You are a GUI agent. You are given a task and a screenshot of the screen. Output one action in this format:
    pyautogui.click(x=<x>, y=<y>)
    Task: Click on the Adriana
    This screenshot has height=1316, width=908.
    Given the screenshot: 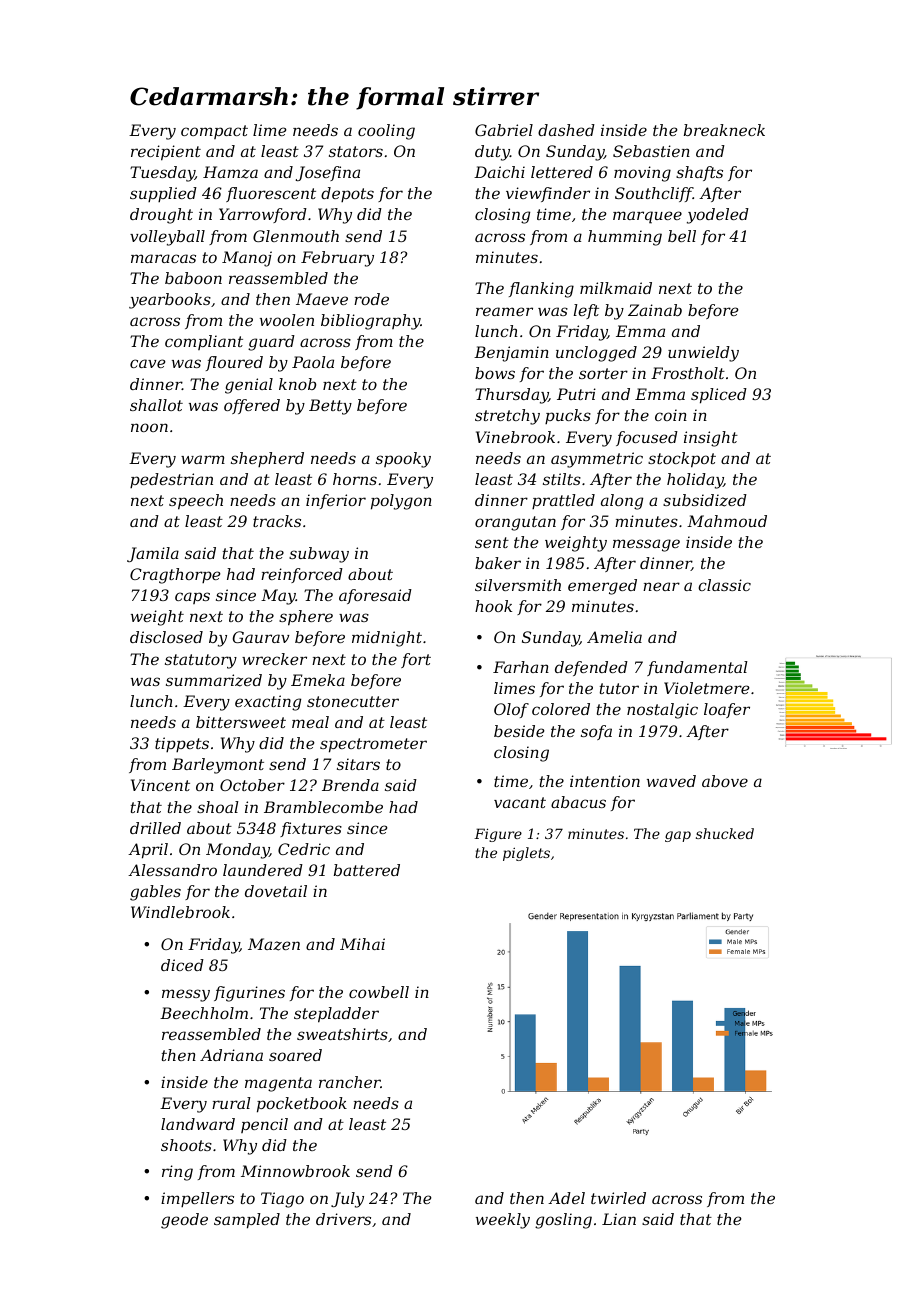 What is the action you would take?
    pyautogui.click(x=231, y=1055)
